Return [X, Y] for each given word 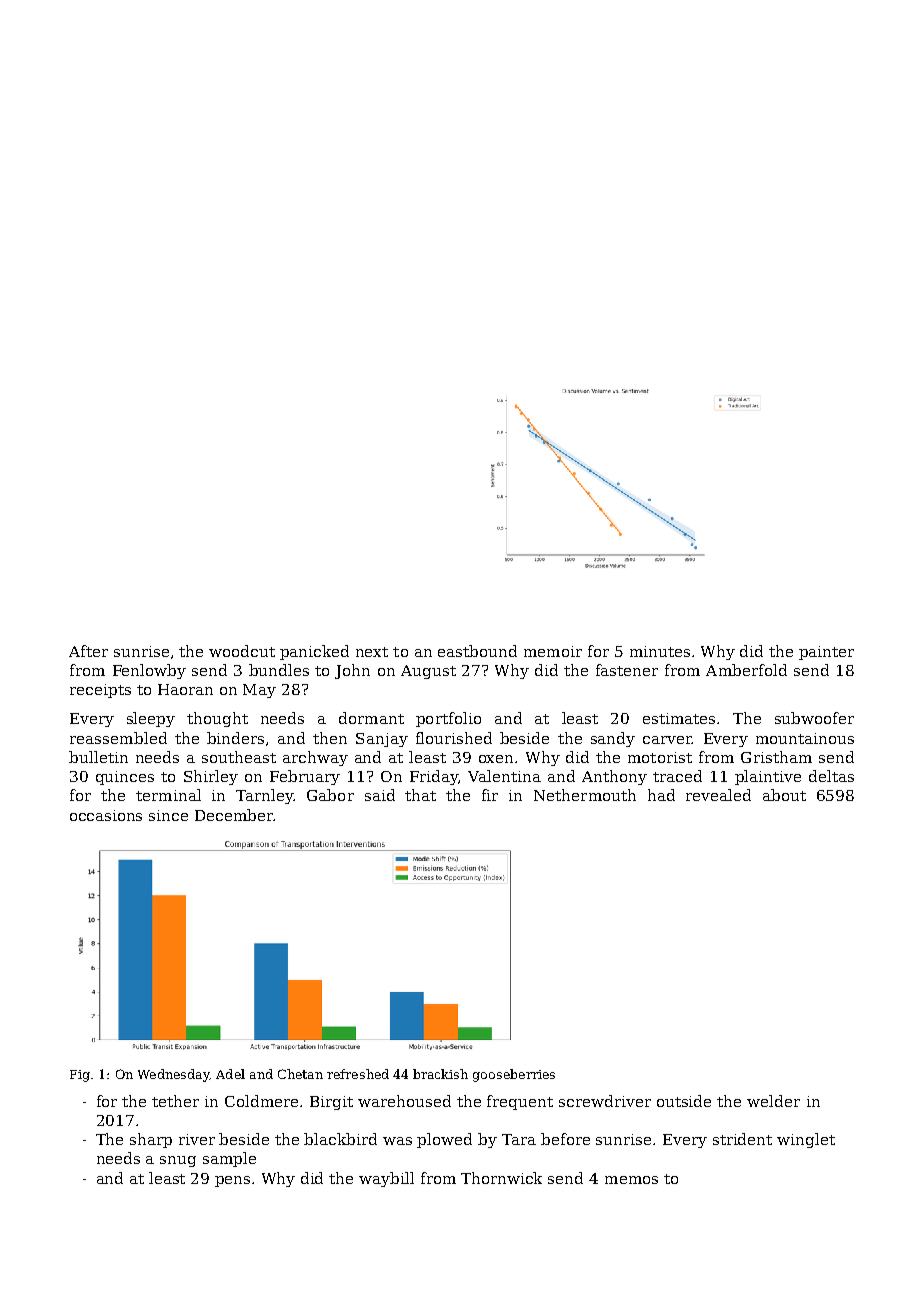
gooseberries [514, 1075]
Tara [519, 1139]
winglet [806, 1140]
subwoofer [814, 718]
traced [677, 776]
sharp [151, 1140]
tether [175, 1101]
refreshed [358, 1074]
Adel [230, 1074]
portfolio [448, 719]
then [330, 738]
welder [773, 1101]
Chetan [300, 1074]
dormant [371, 718]
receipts [100, 691]
